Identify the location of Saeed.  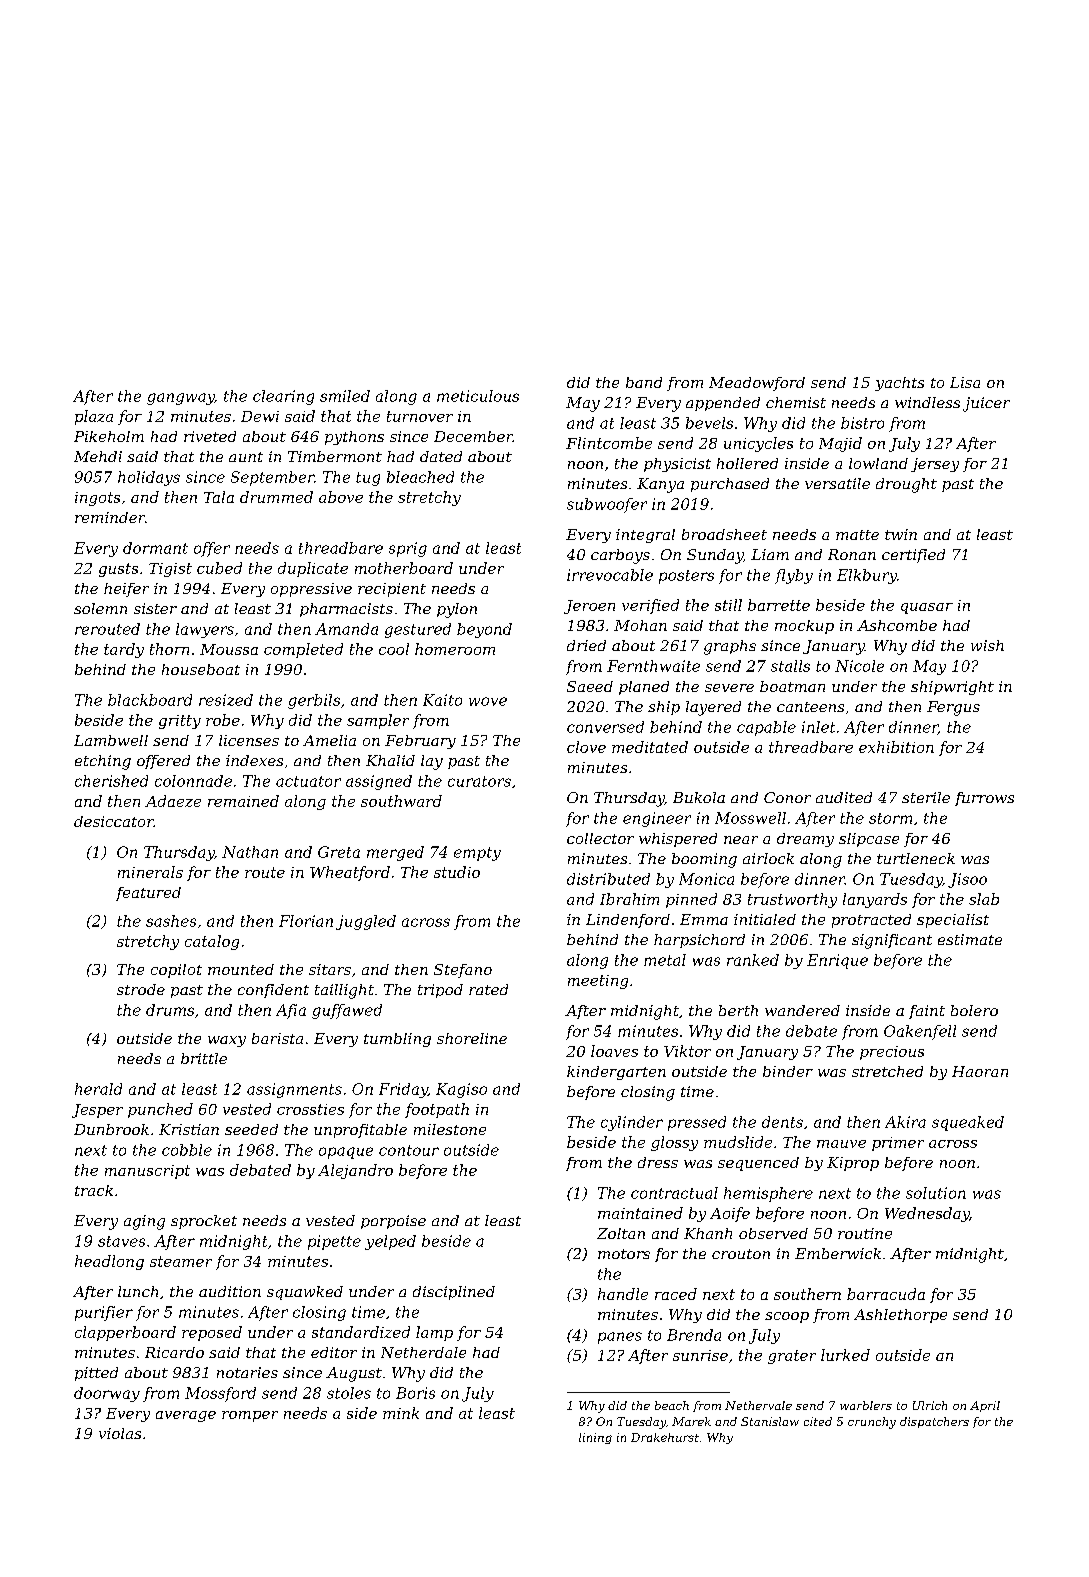
(590, 686).
